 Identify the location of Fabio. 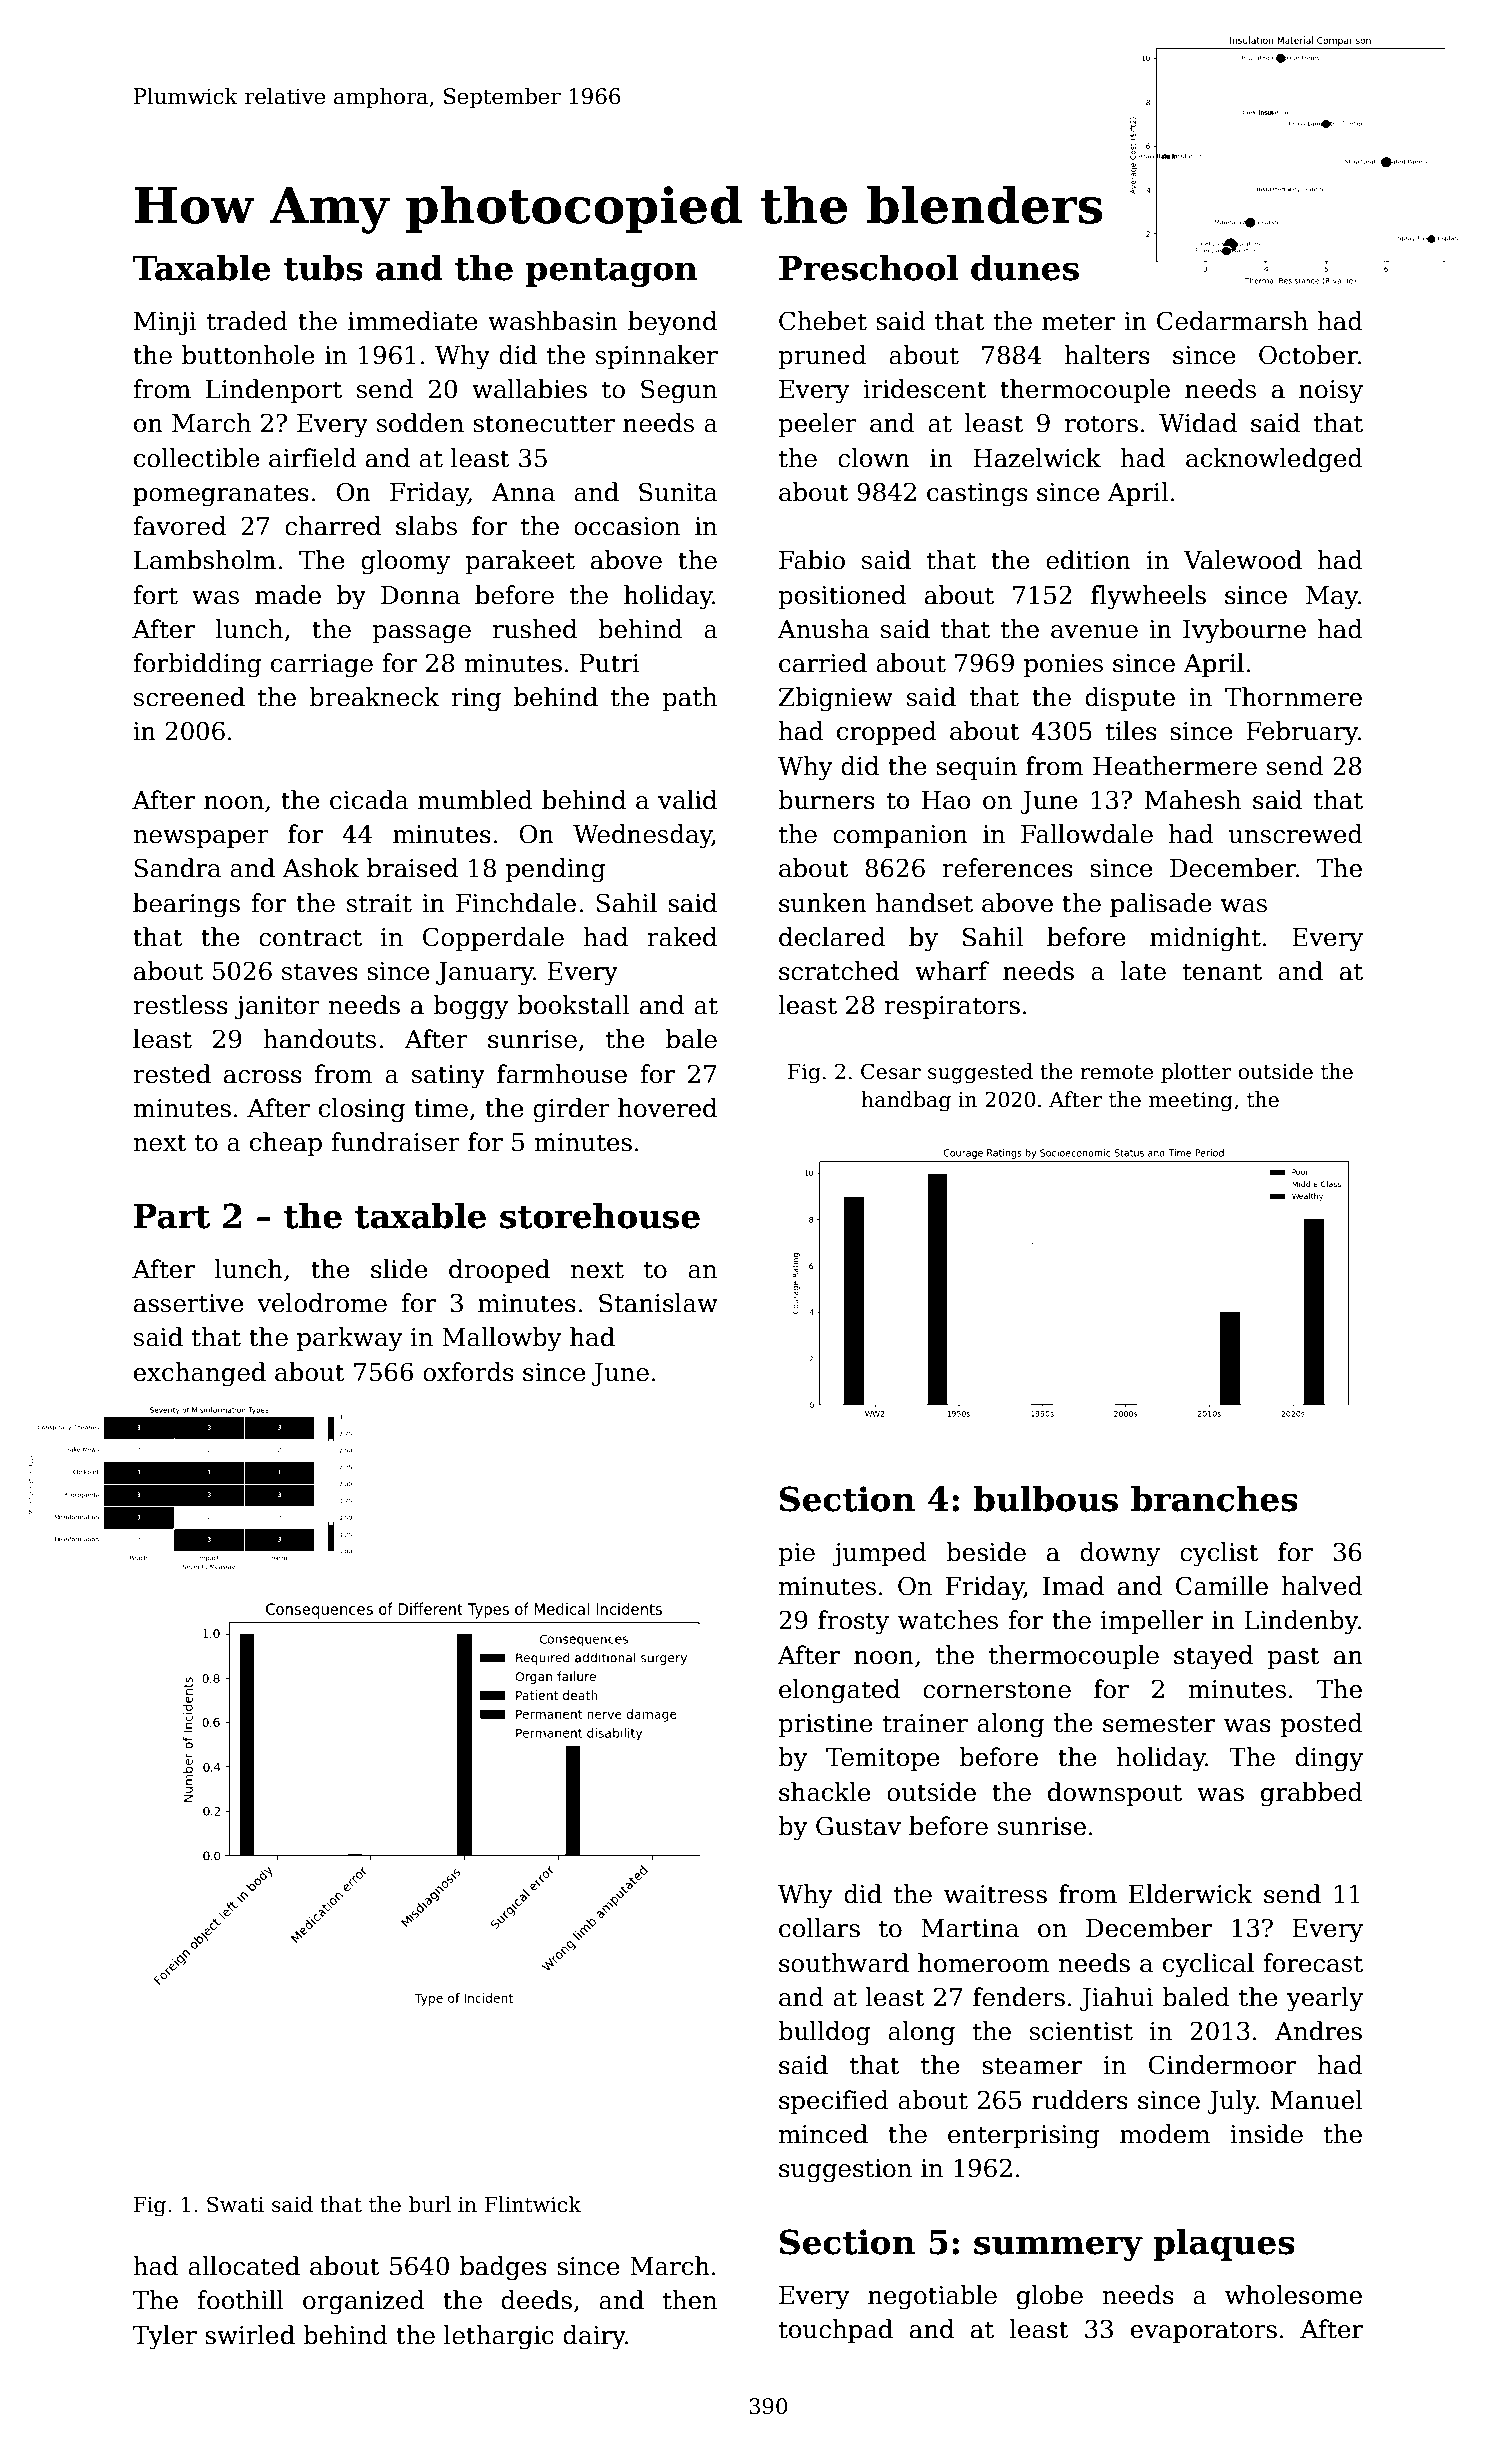
(812, 560).
